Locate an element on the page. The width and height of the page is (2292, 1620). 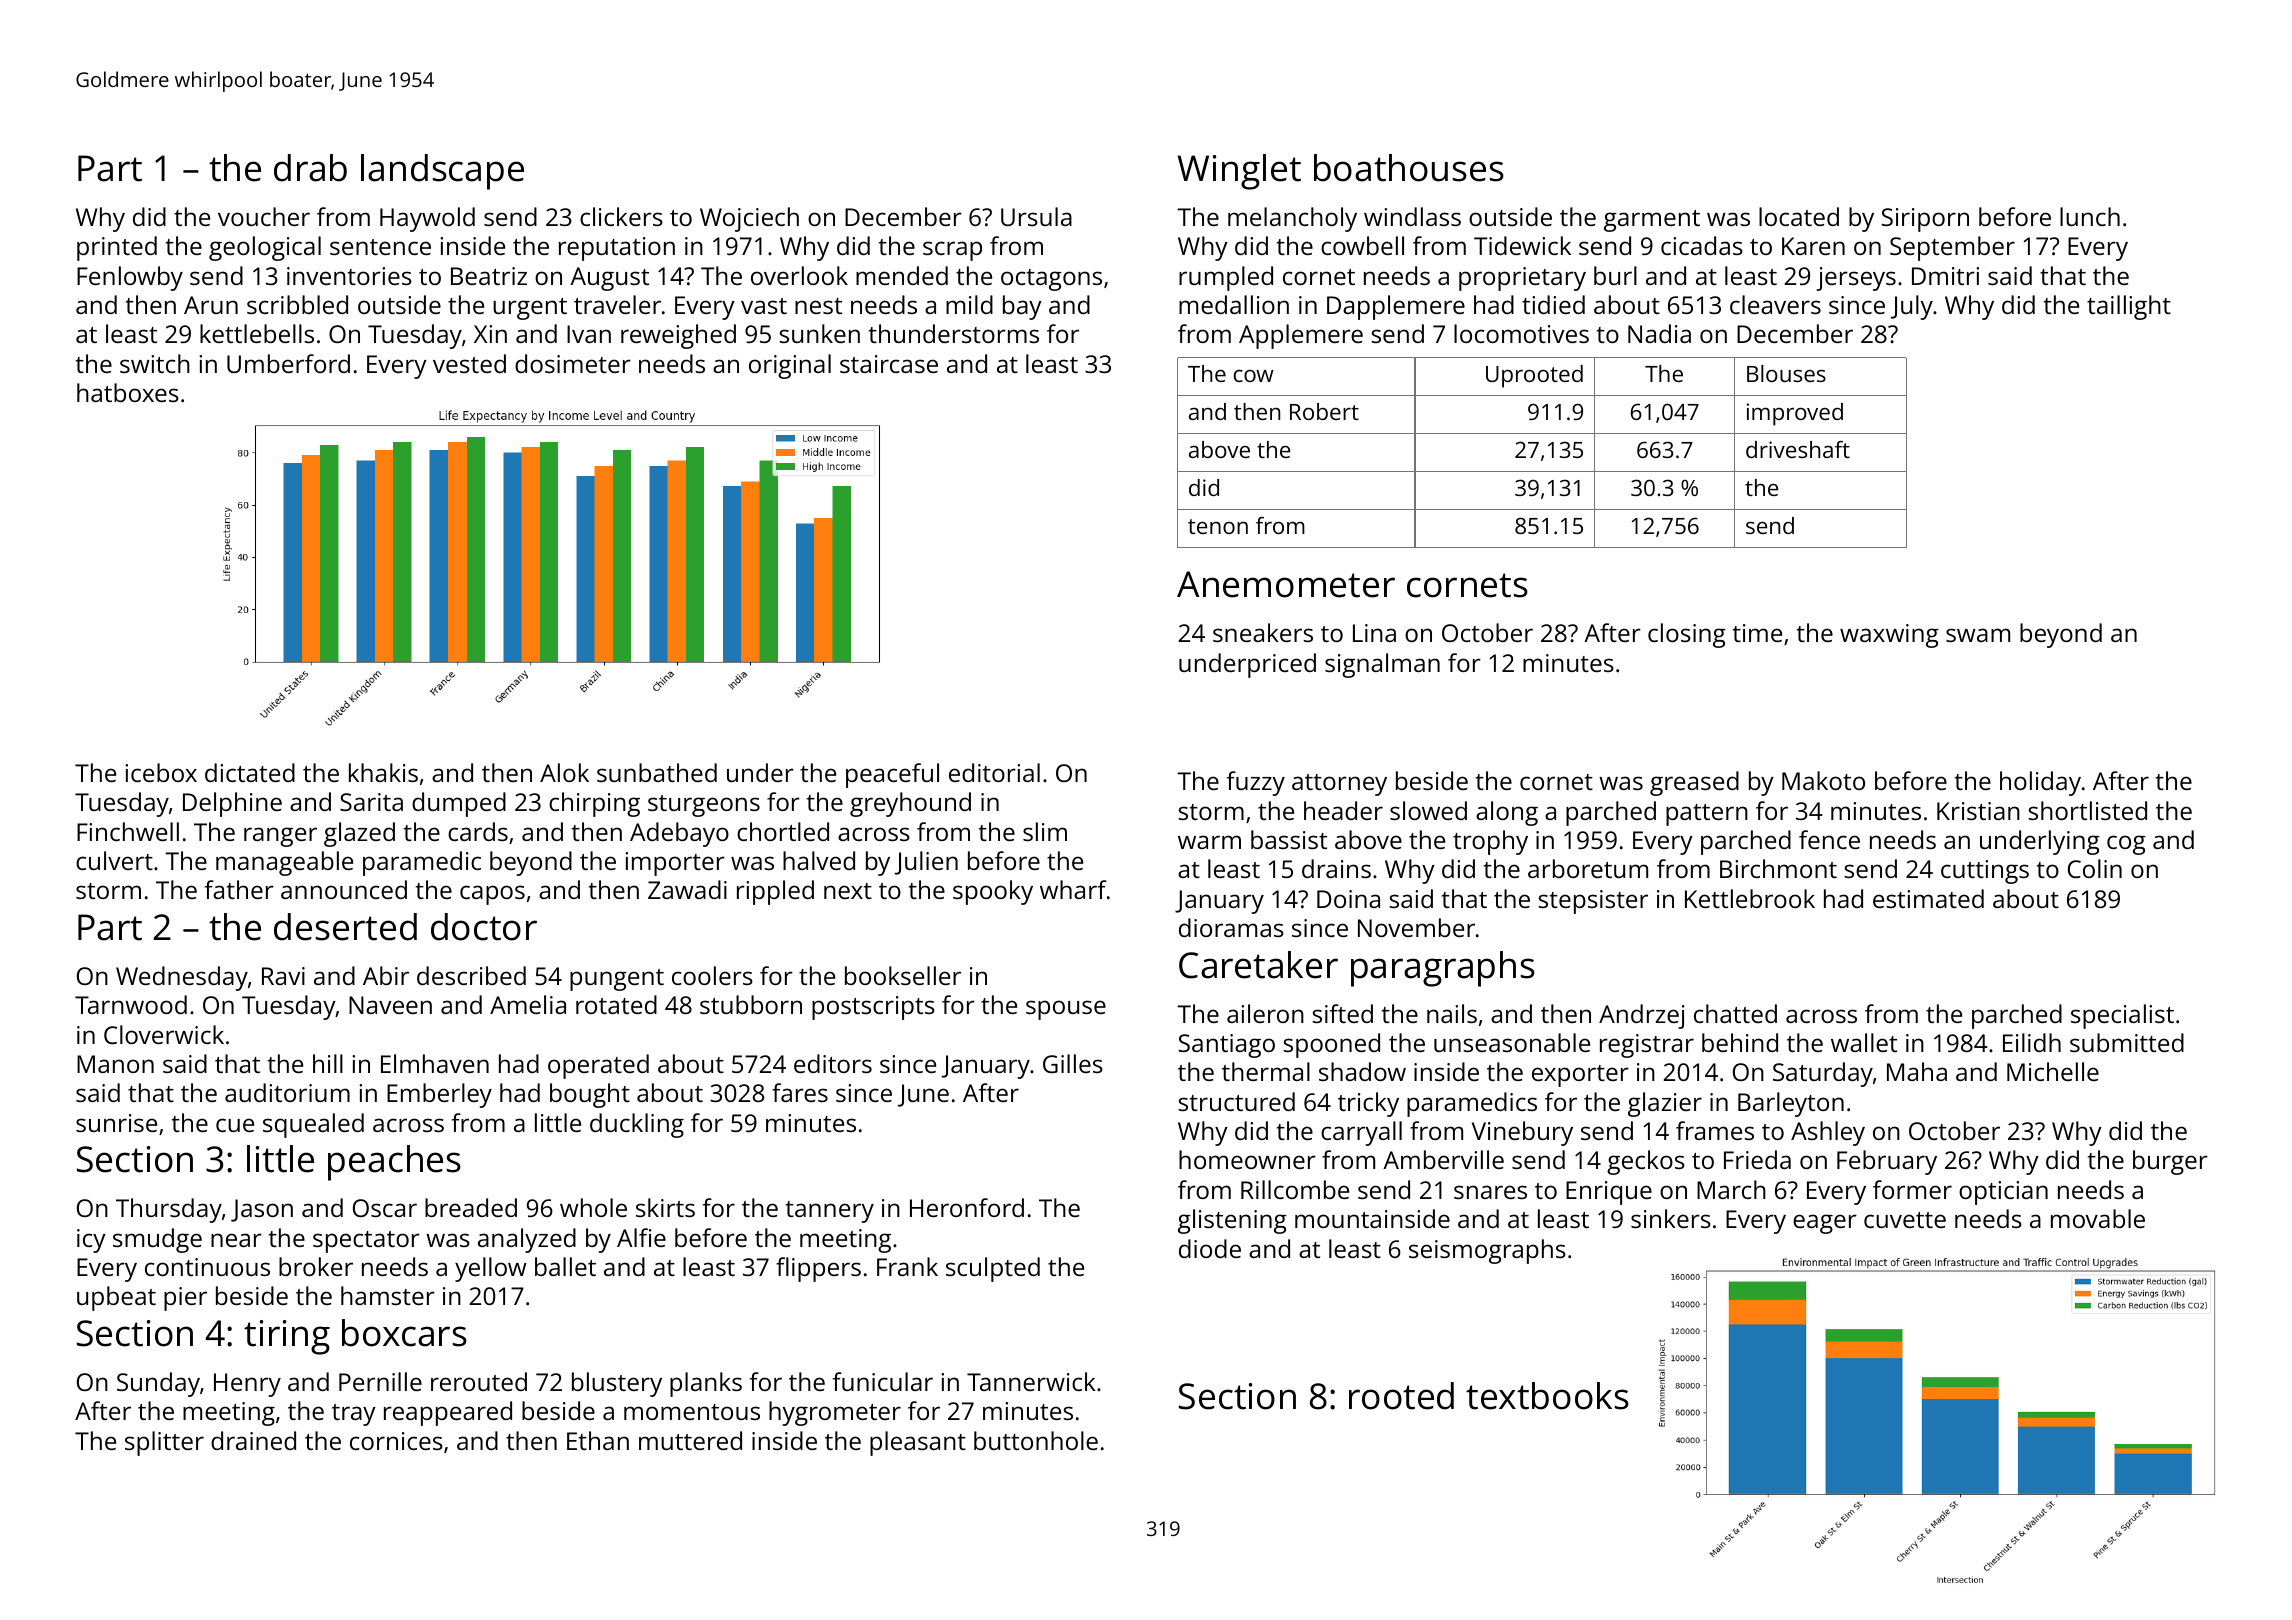
hatboxes is located at coordinates (128, 392).
